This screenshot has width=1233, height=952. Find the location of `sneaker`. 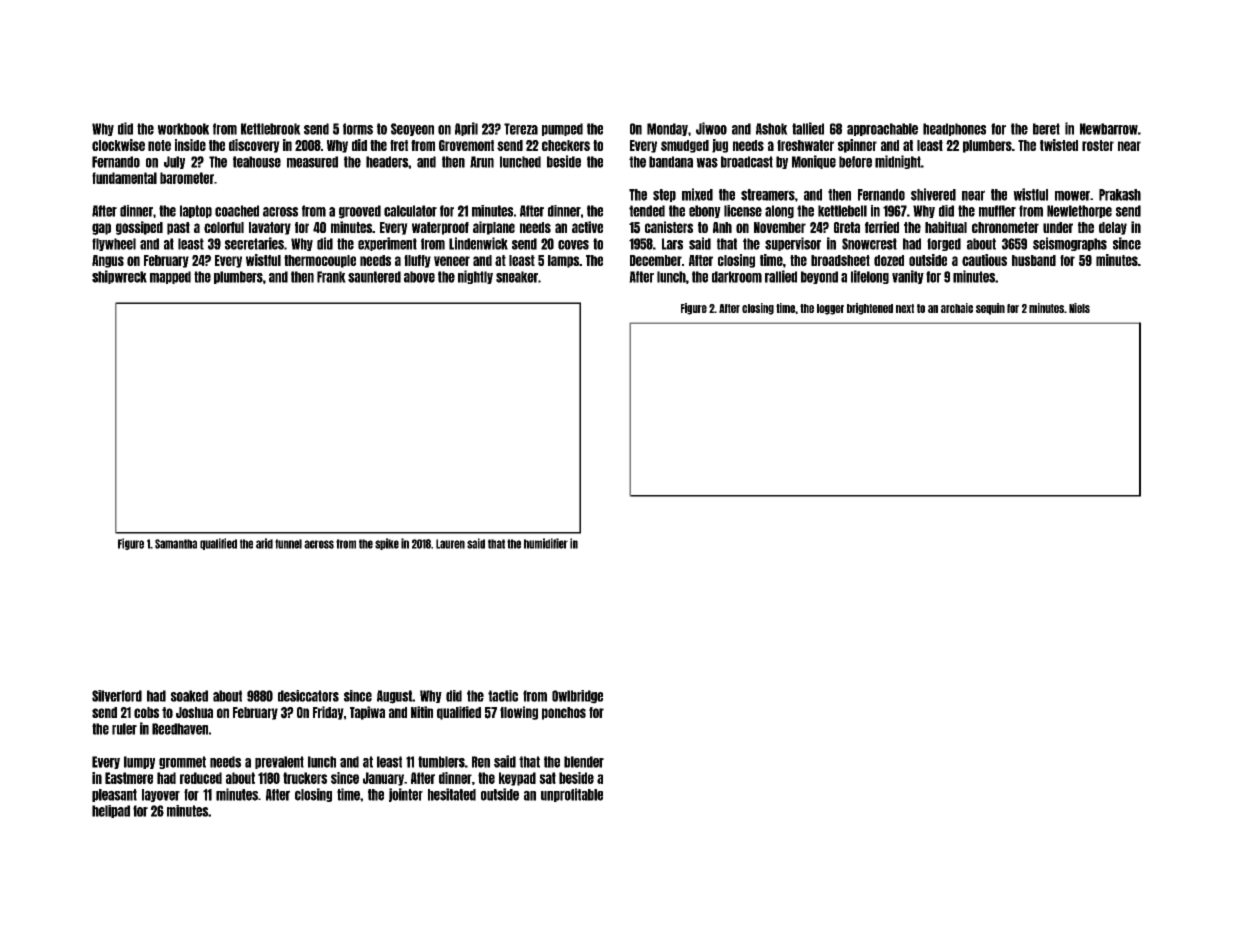

sneaker is located at coordinates (517, 277).
